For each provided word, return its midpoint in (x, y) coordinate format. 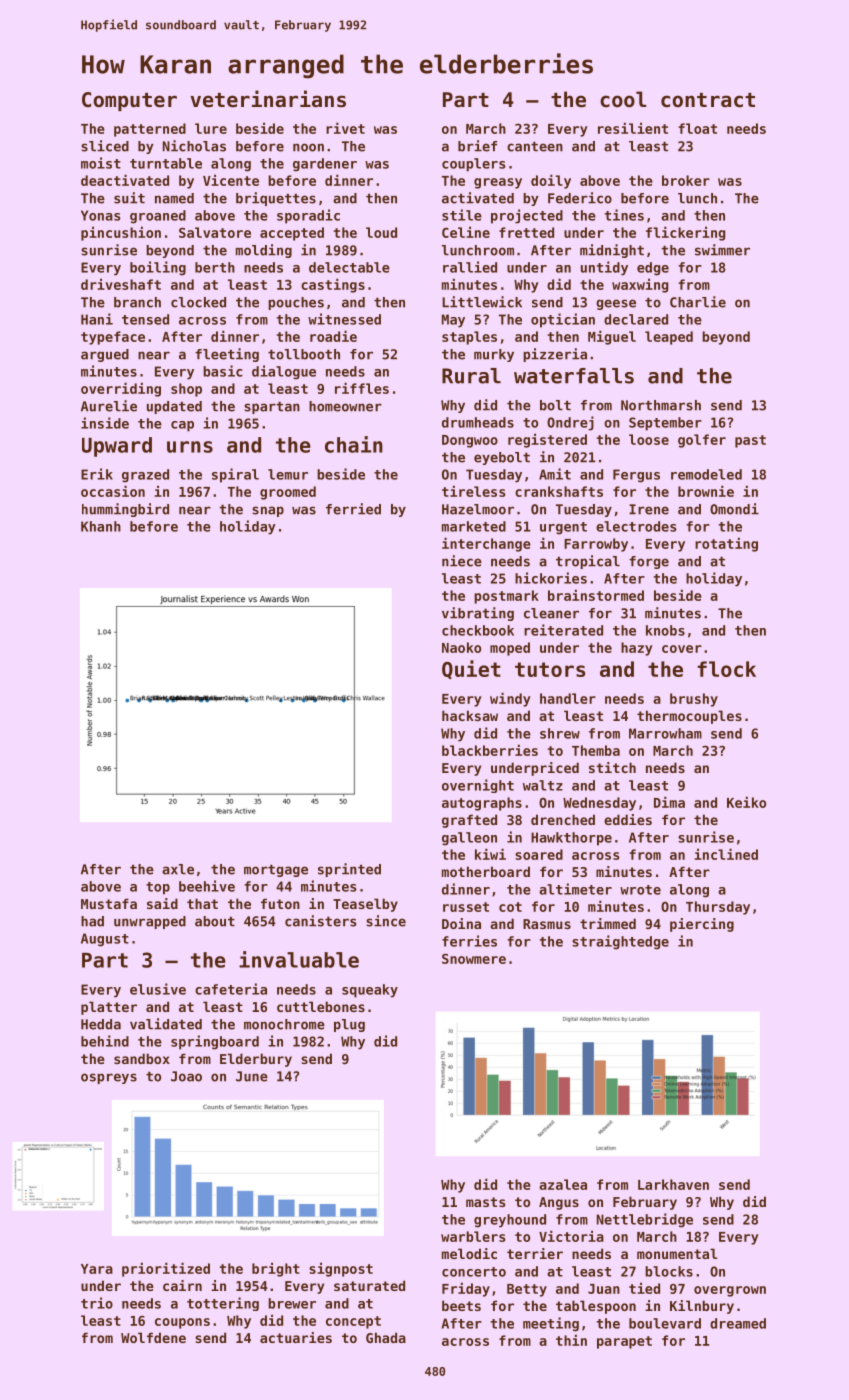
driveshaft (121, 284)
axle (178, 869)
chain (354, 444)
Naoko (461, 647)
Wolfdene (153, 1337)
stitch (612, 767)
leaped (669, 338)
